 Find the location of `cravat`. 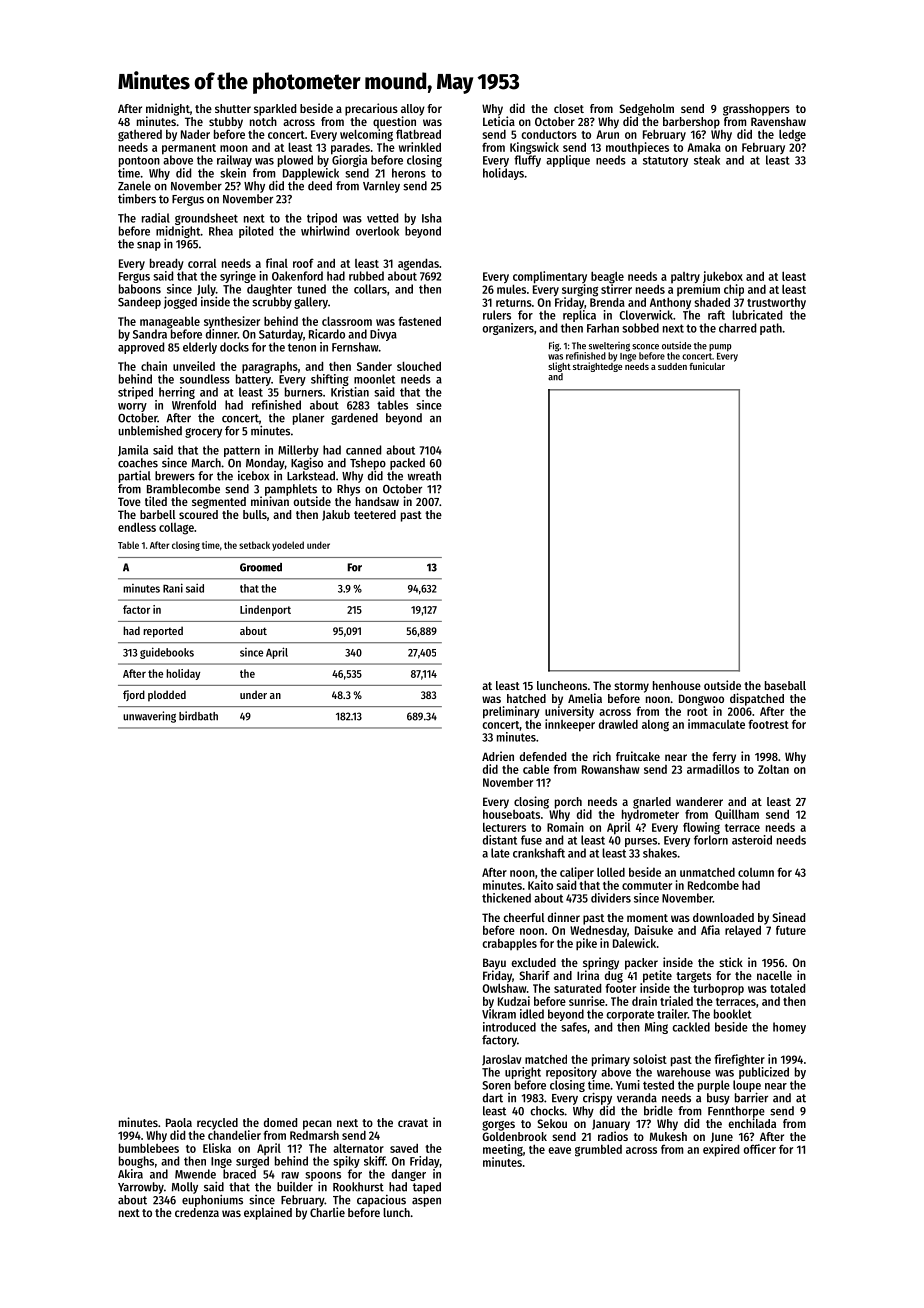

cravat is located at coordinates (413, 1123).
